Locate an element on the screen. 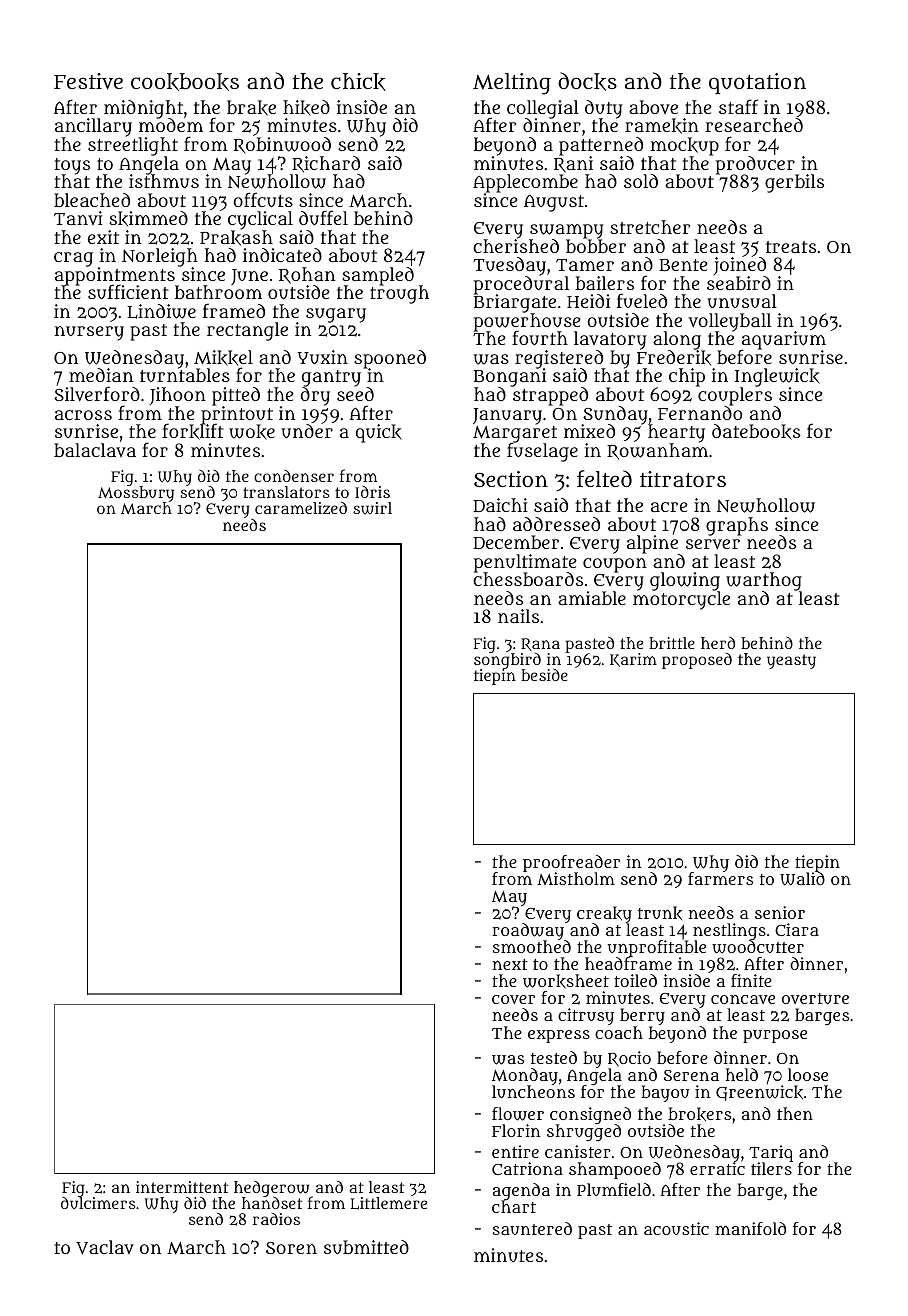 This screenshot has width=908, height=1316. then is located at coordinates (795, 1113).
